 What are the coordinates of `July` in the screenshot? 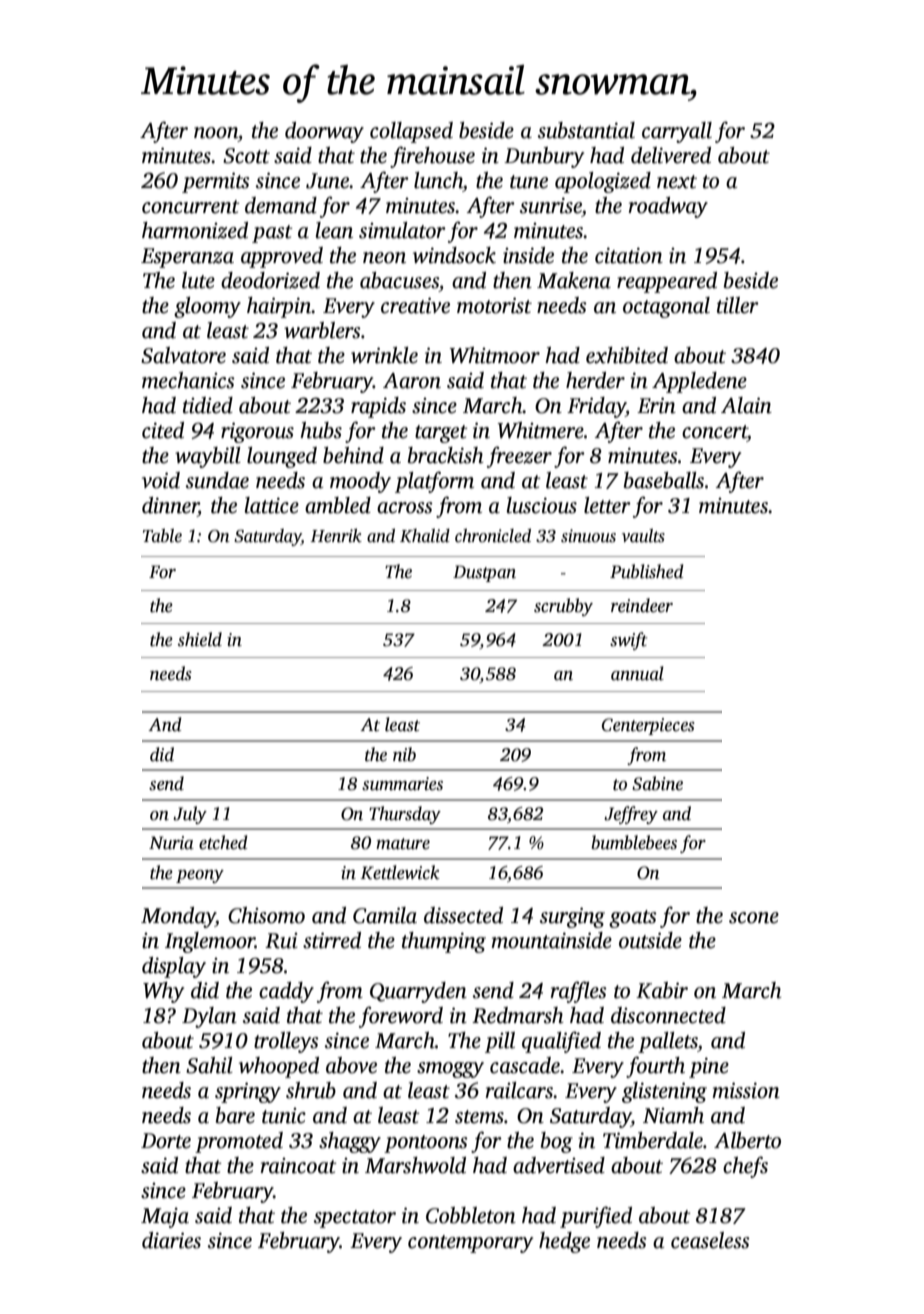 It's located at (190, 815).
